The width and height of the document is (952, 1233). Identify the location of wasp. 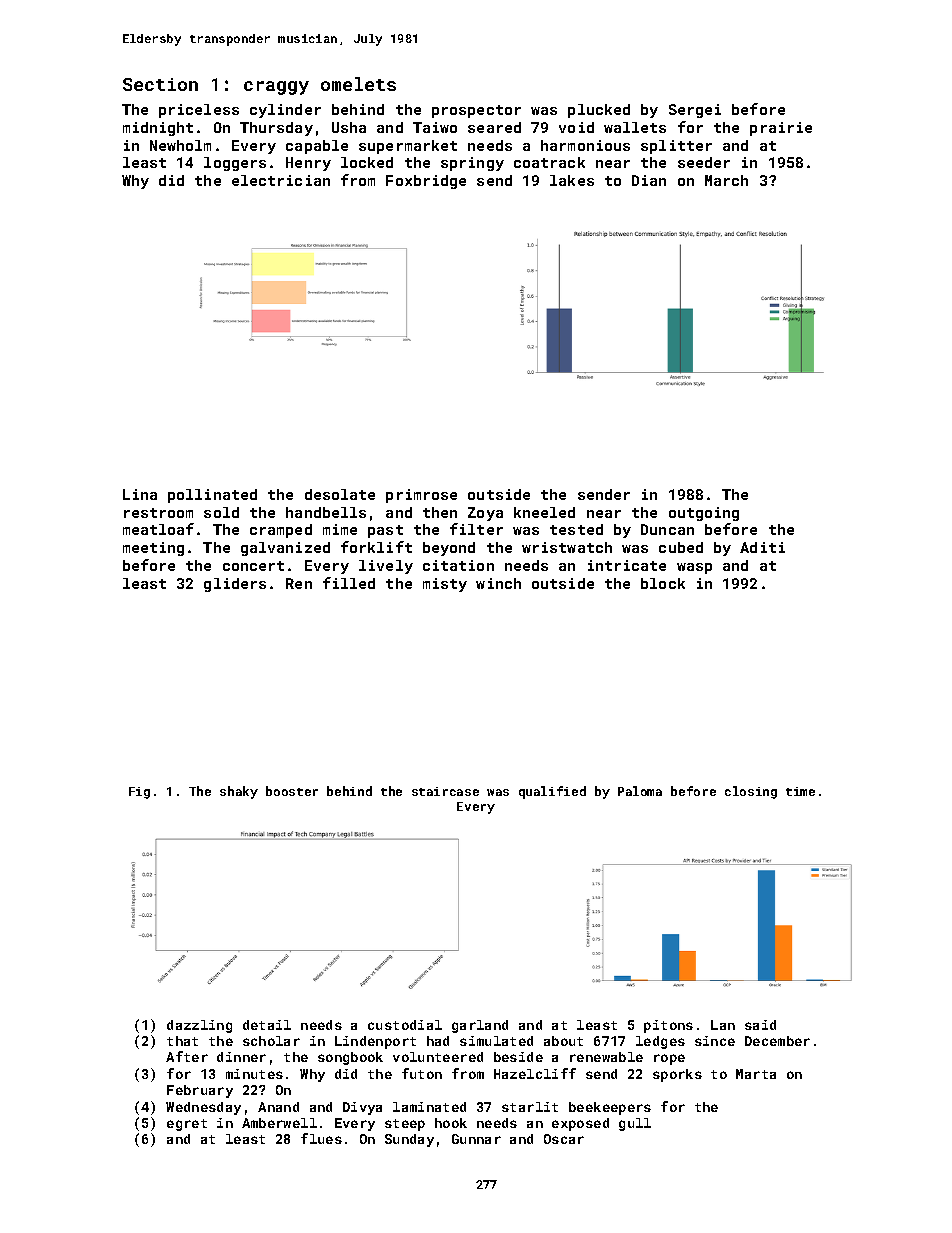
(694, 568).
